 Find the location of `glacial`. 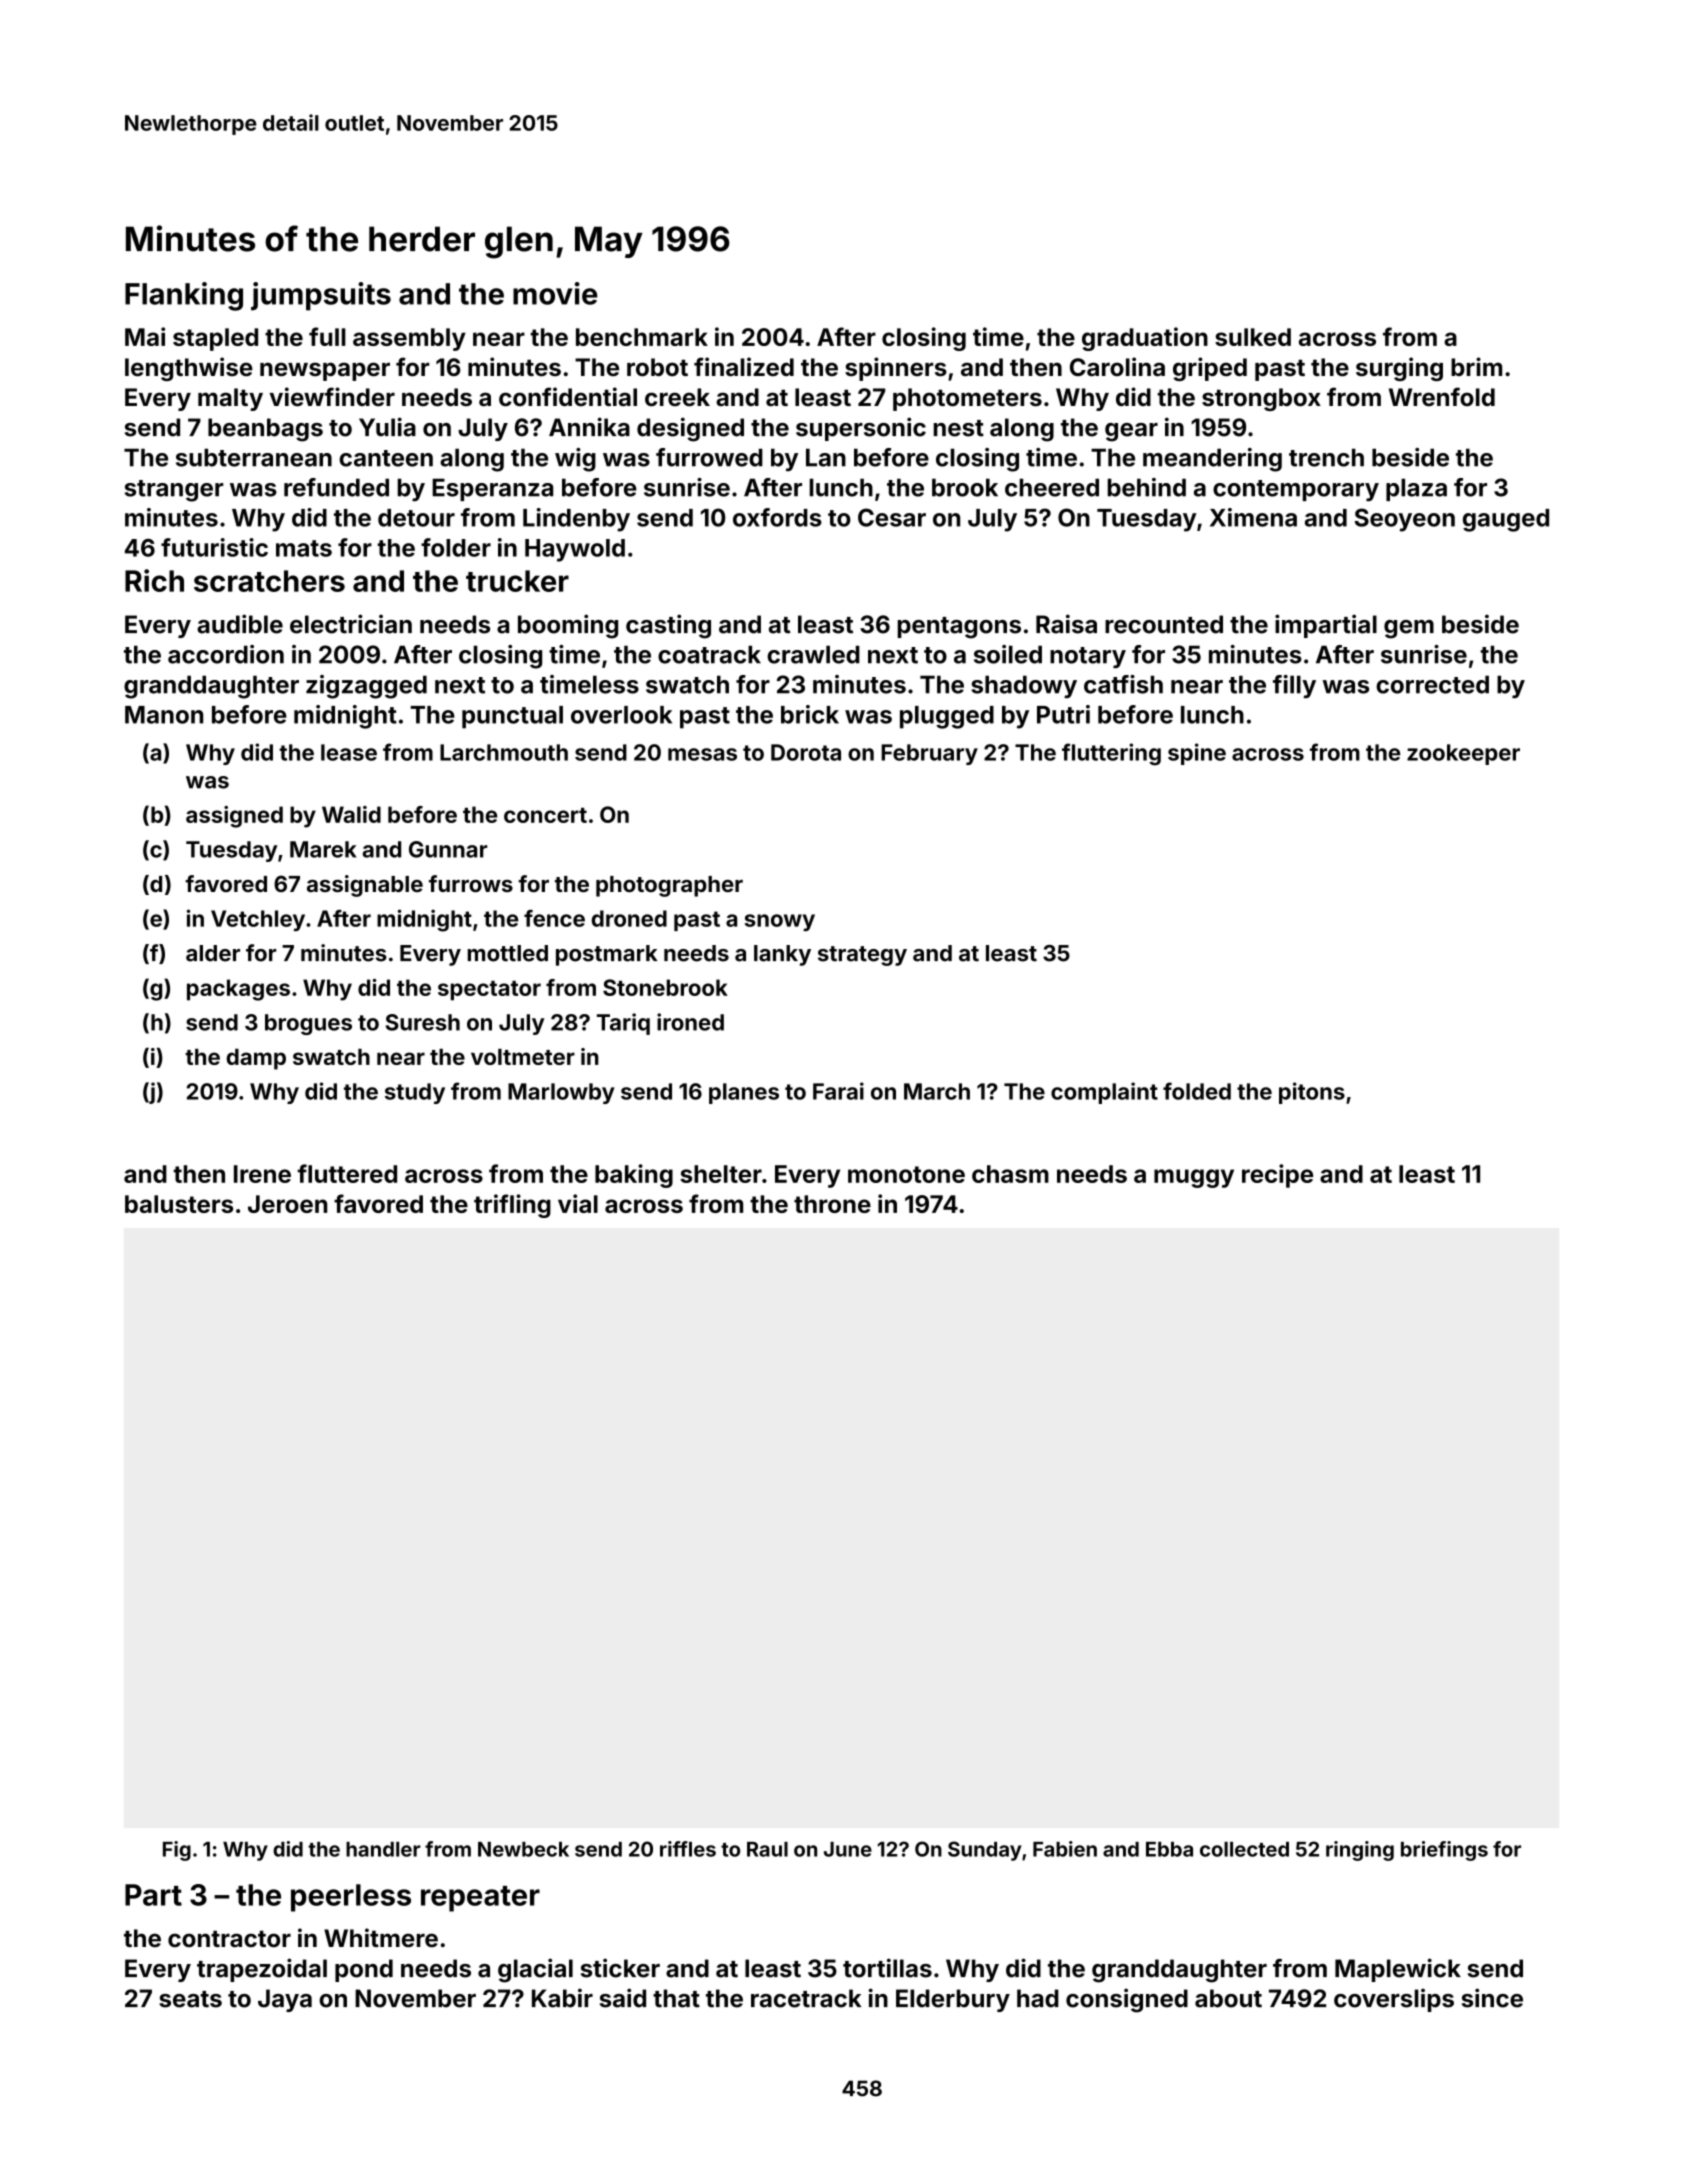

glacial is located at coordinates (535, 1970).
